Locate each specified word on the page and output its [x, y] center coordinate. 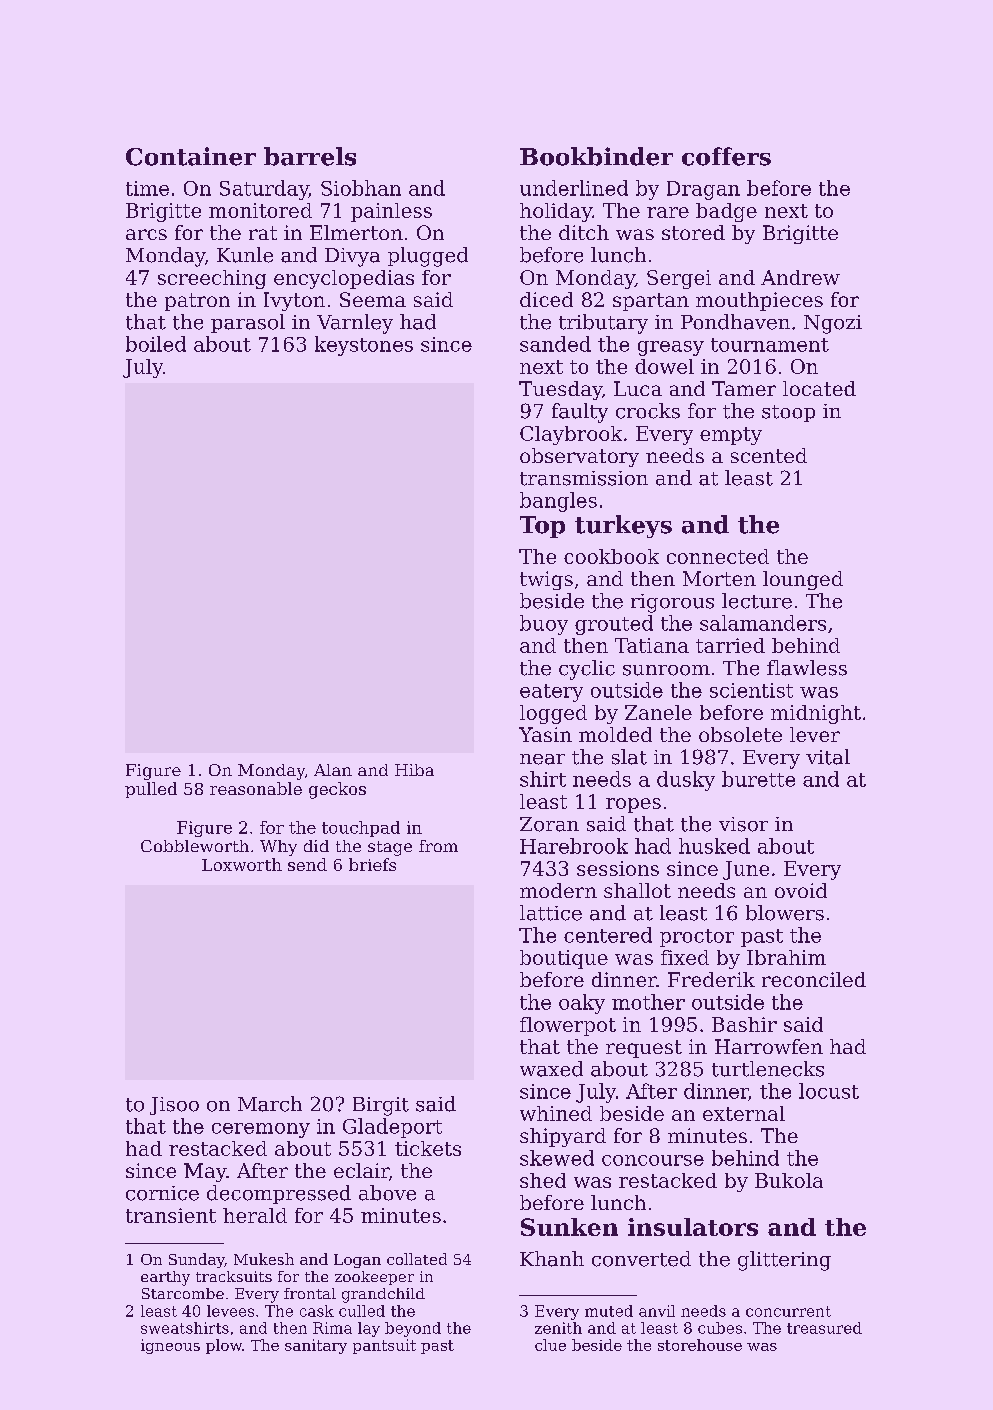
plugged [428, 257]
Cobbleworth [195, 846]
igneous [170, 1346]
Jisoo [174, 1106]
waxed [551, 1069]
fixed [685, 957]
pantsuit [384, 1346]
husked [714, 846]
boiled [156, 344]
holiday [556, 212]
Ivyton [294, 301]
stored [693, 232]
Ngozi [833, 324]
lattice [551, 913]
